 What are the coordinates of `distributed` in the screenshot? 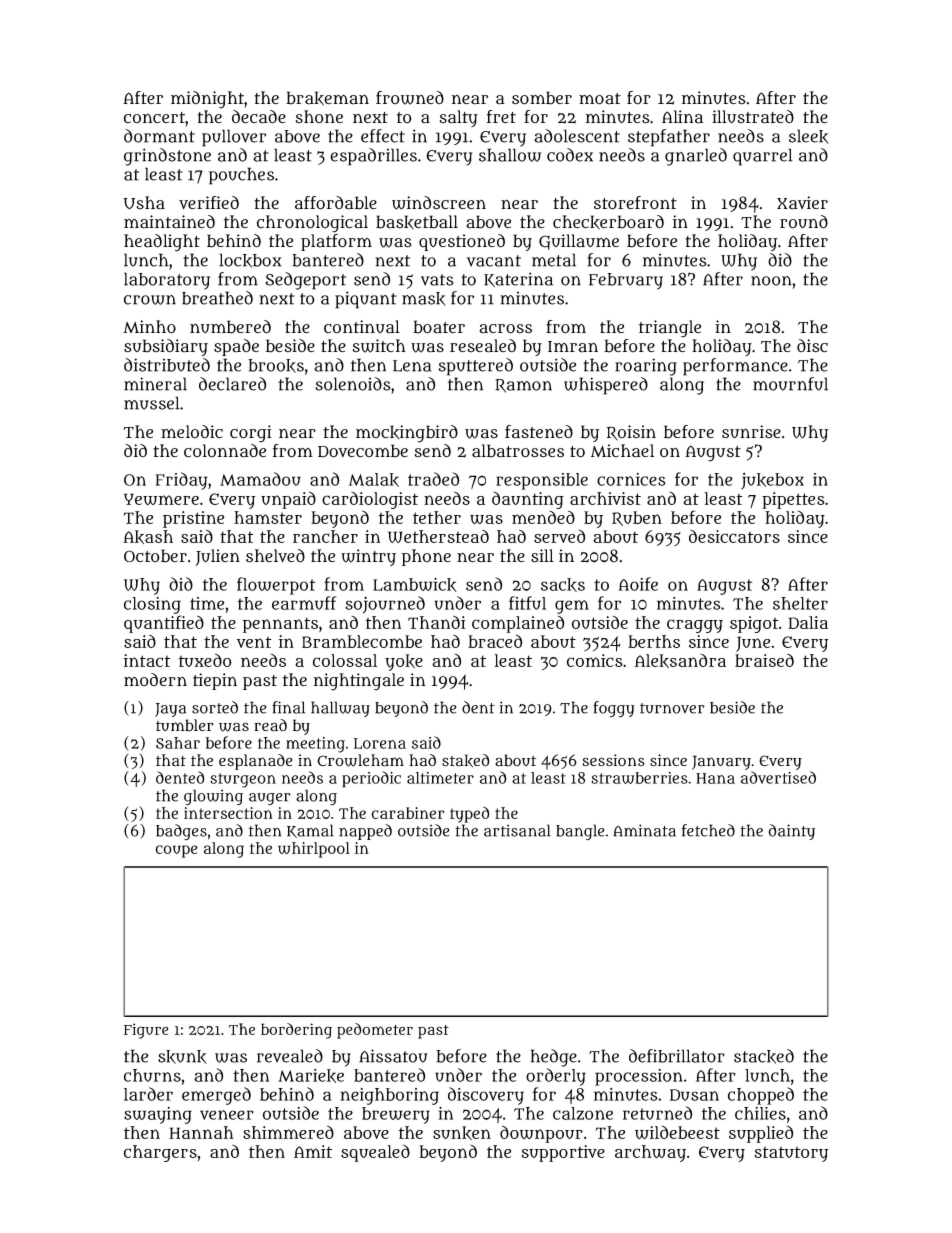 It's located at (167, 365).
